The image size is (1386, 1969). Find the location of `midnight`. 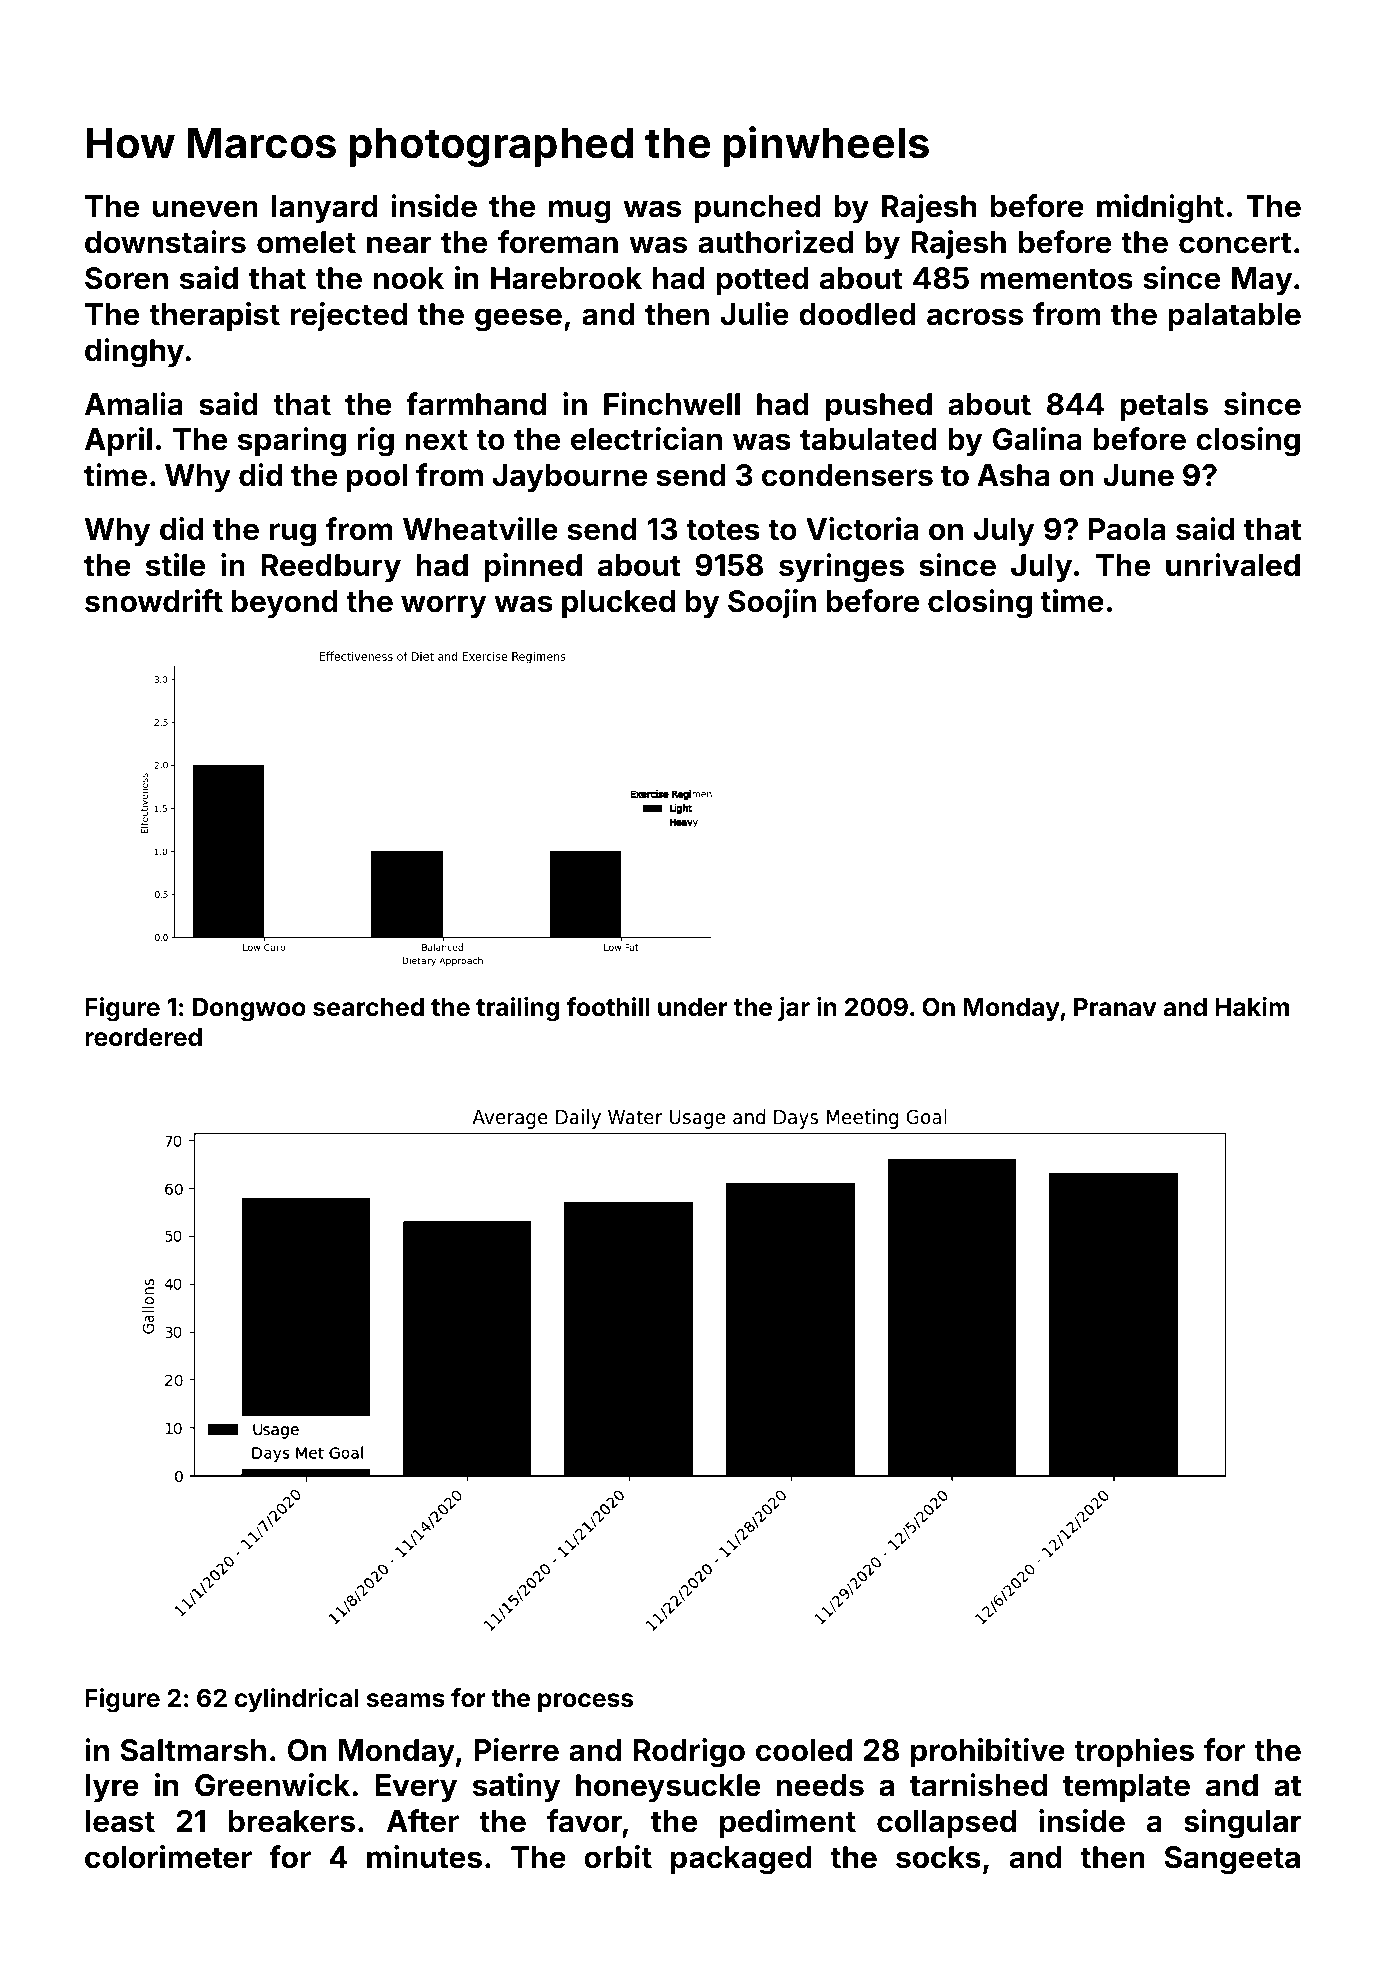

midnight is located at coordinates (1160, 209).
